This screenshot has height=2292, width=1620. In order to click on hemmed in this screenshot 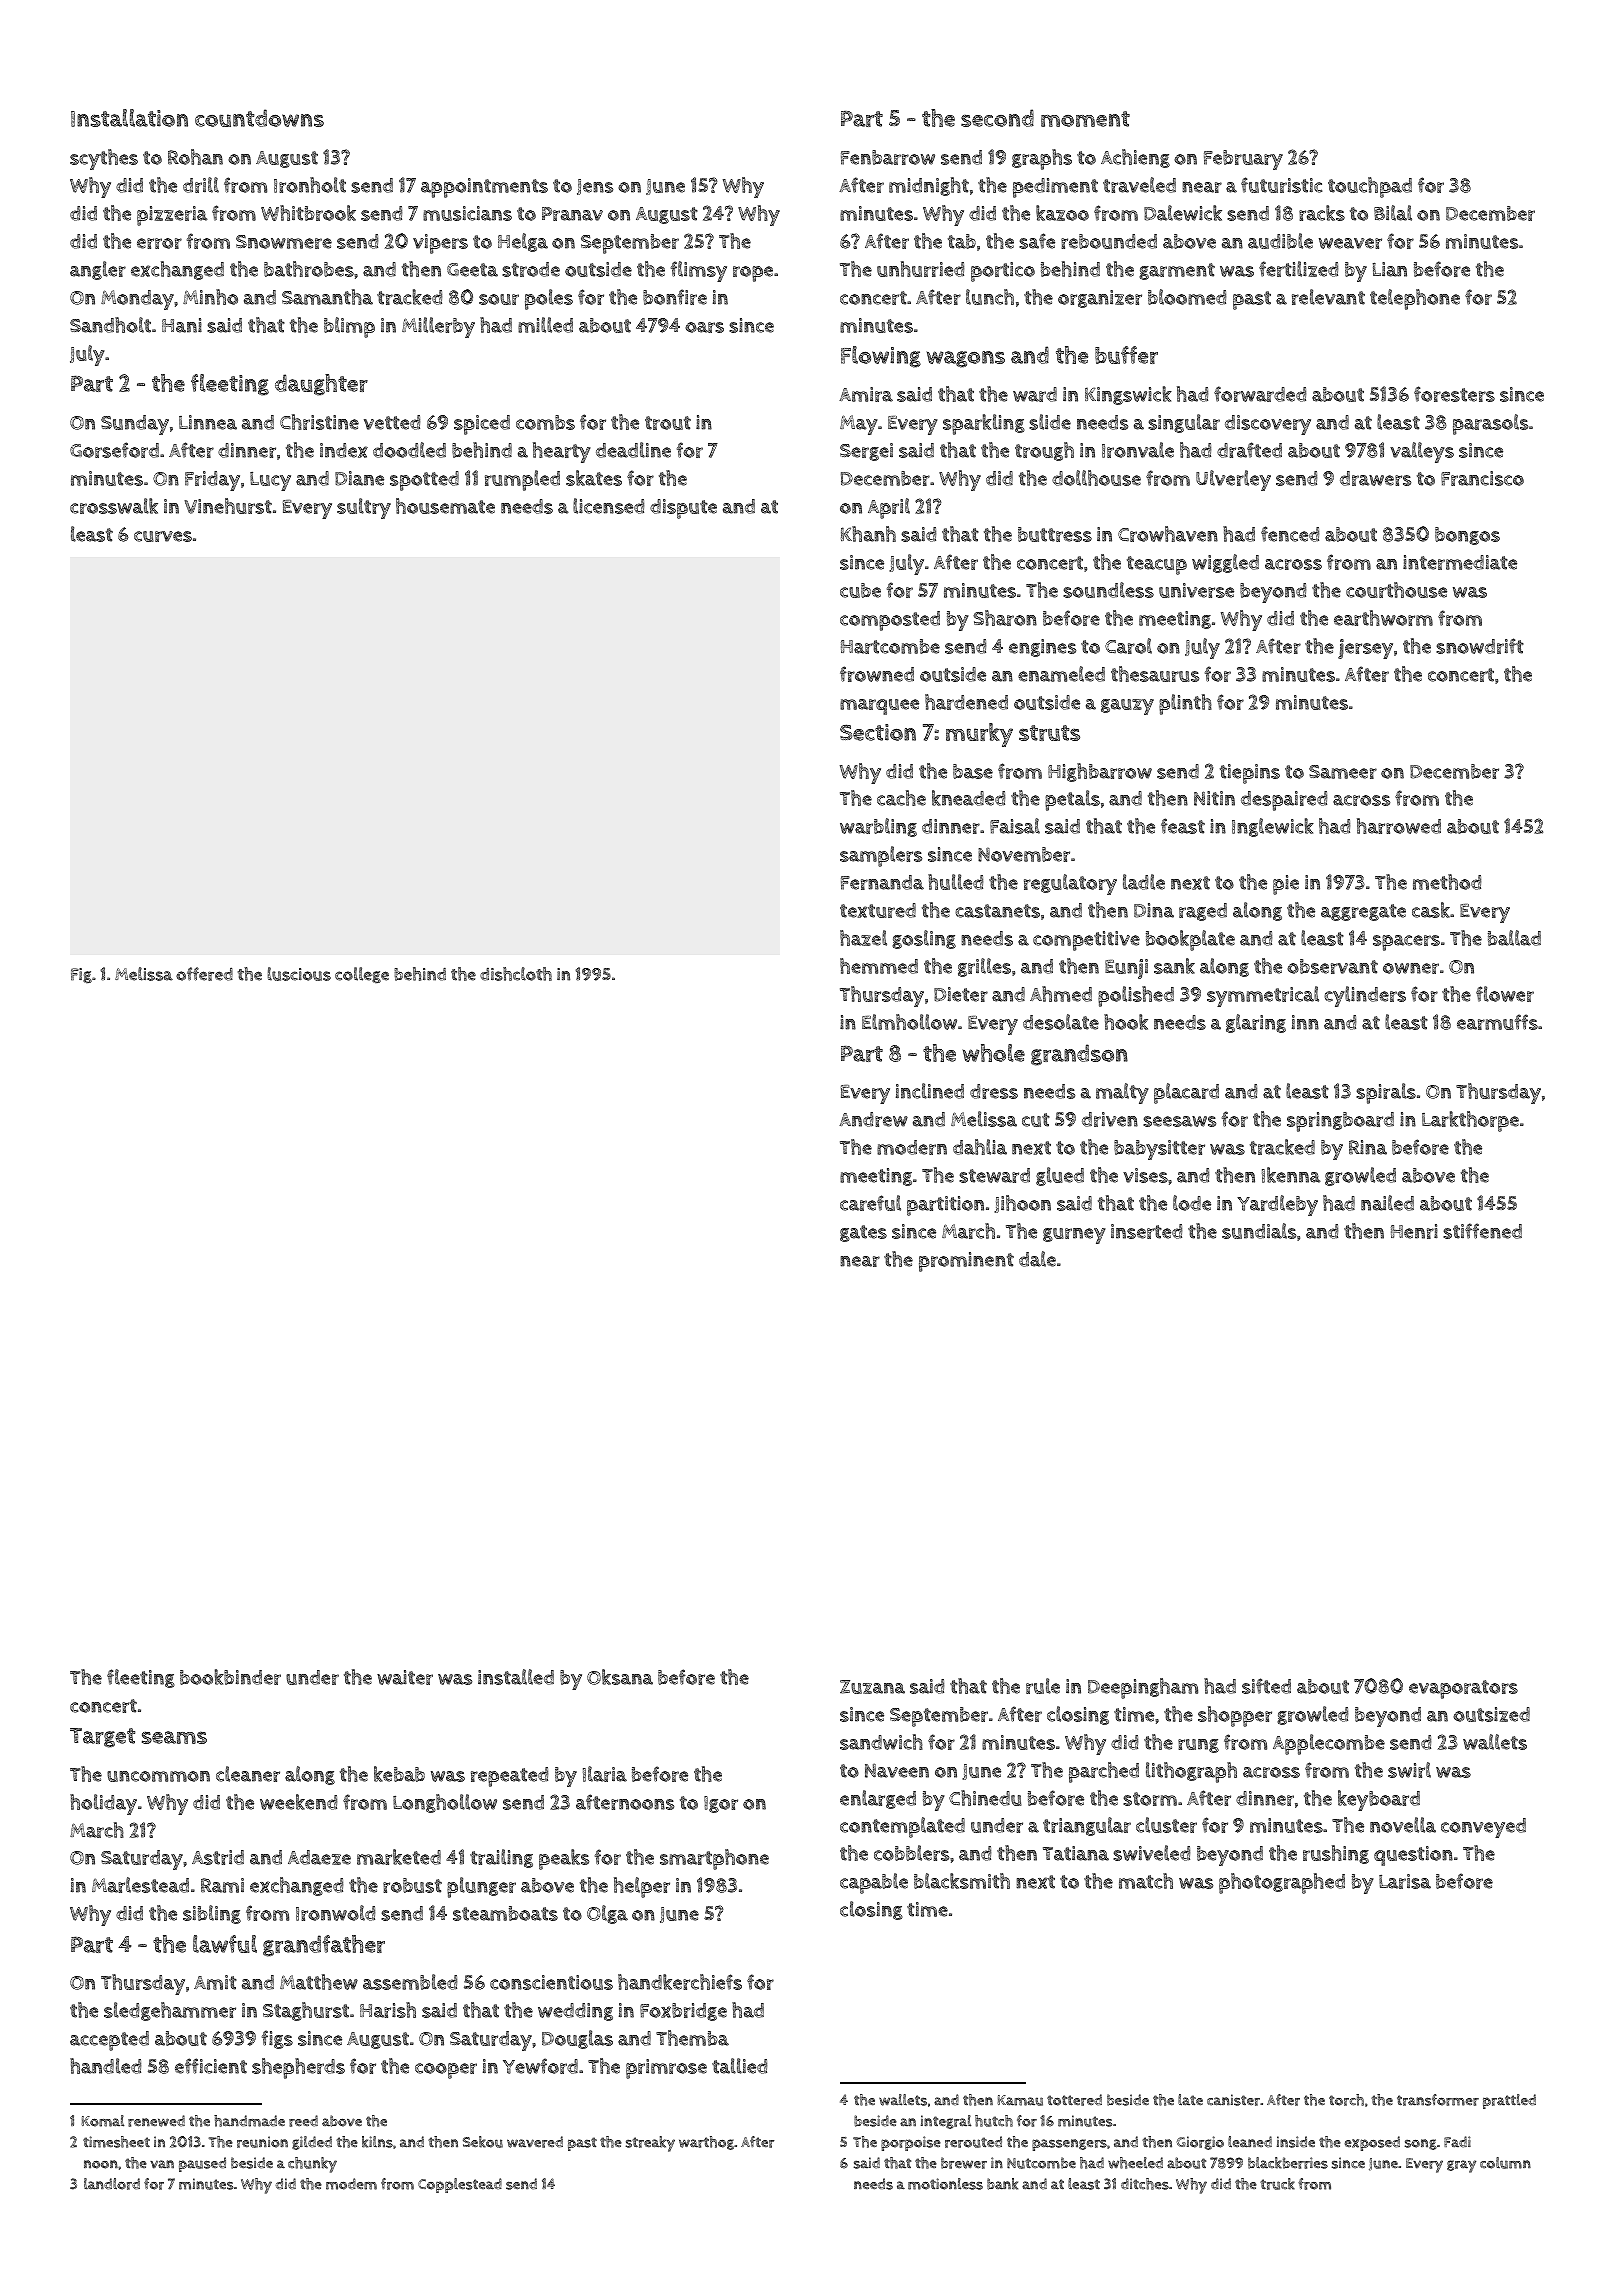, I will do `click(879, 966)`.
